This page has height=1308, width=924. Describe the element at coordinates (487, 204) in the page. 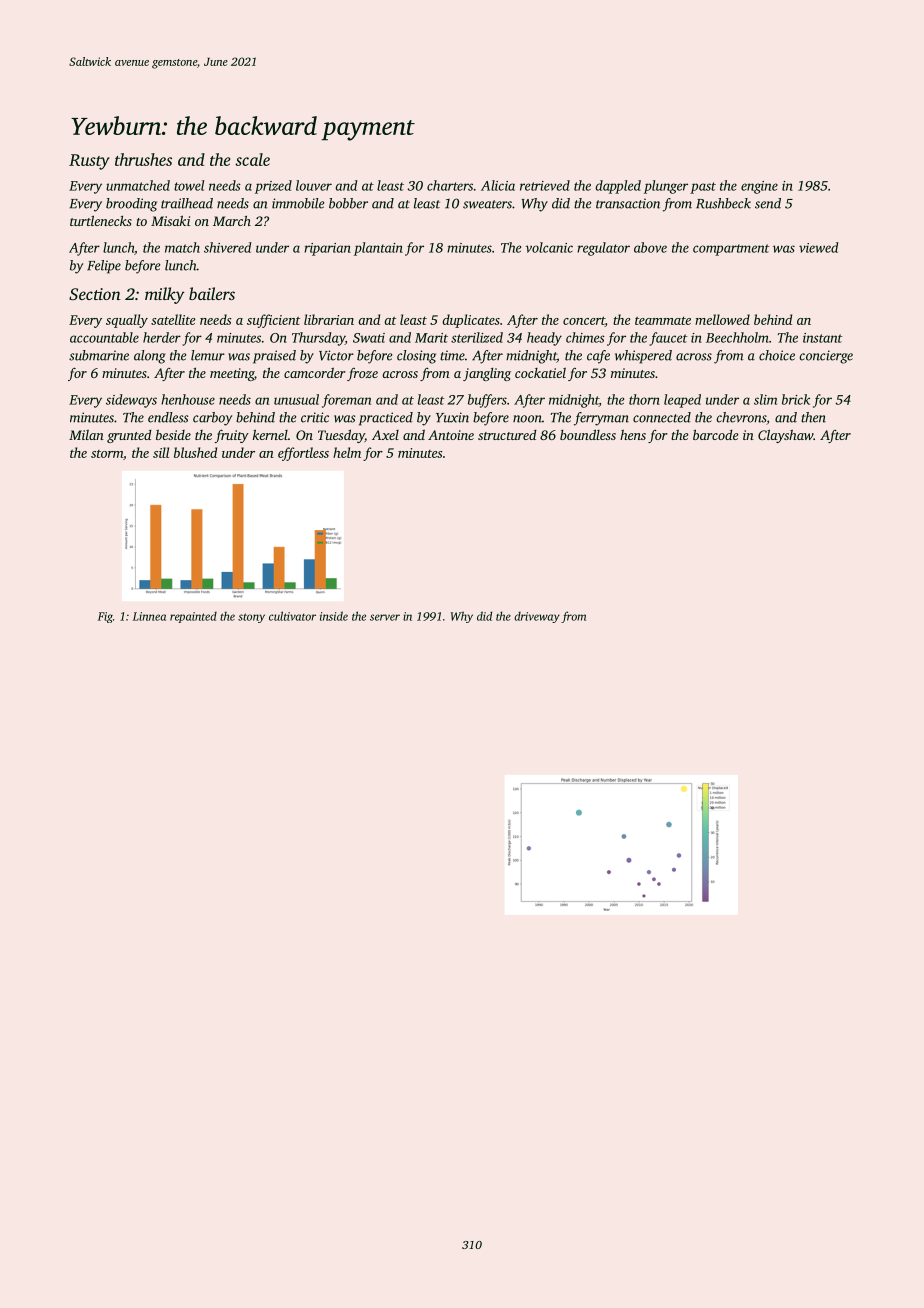

I see `sweaters` at that location.
